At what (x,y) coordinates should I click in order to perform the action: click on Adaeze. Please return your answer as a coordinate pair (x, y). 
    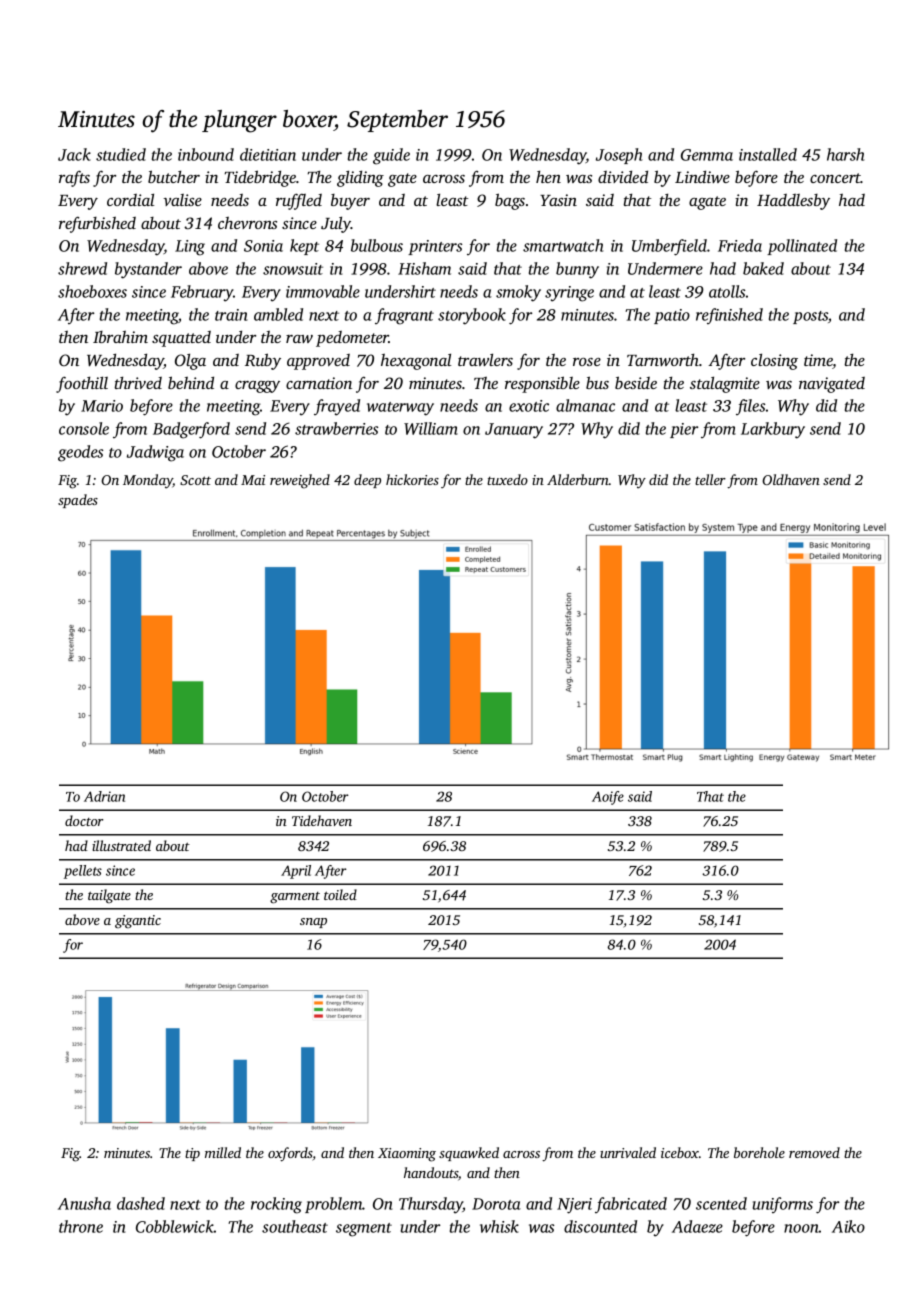
    Looking at the image, I should click on (697, 1226).
